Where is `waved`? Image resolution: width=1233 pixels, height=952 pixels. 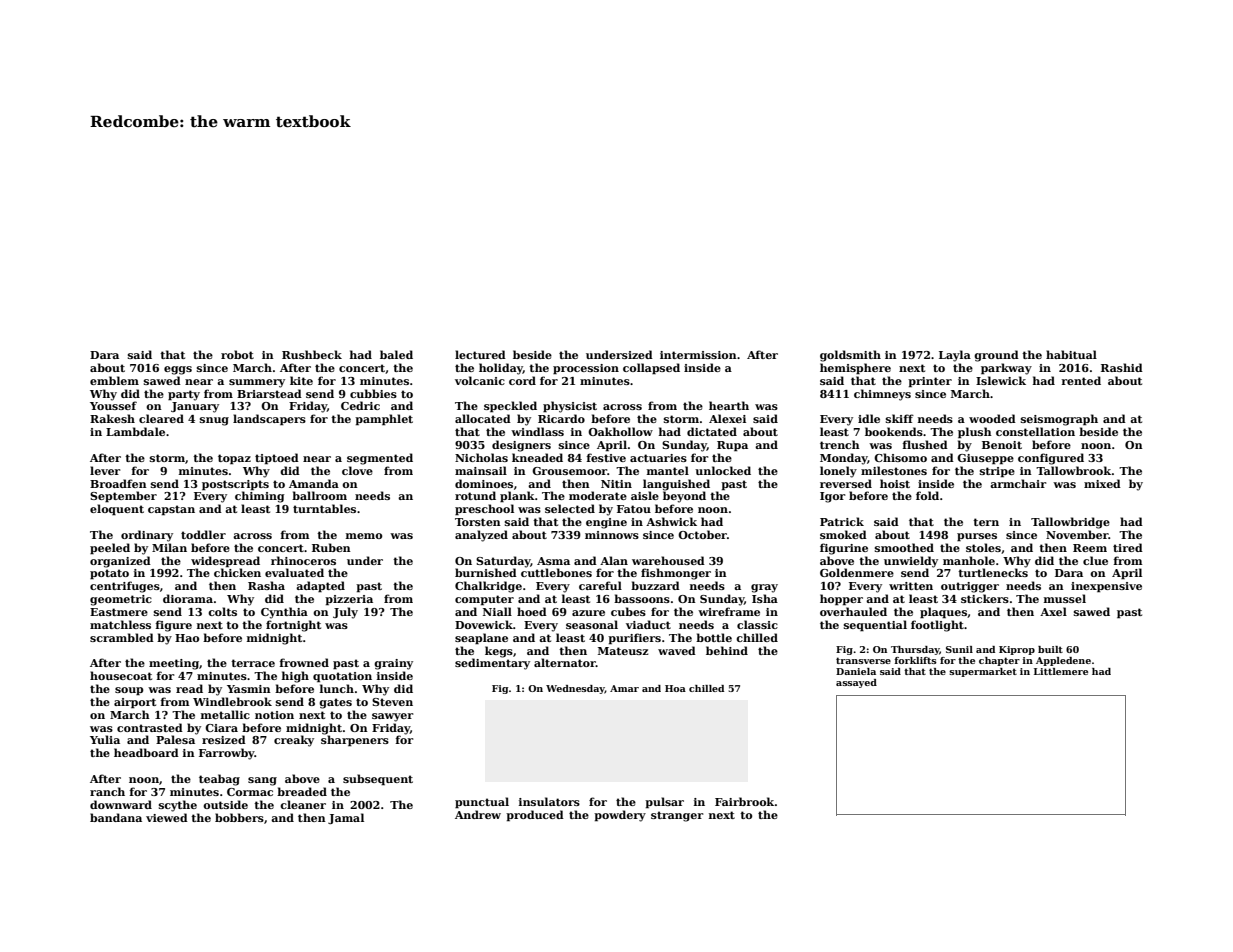 waved is located at coordinates (677, 650).
